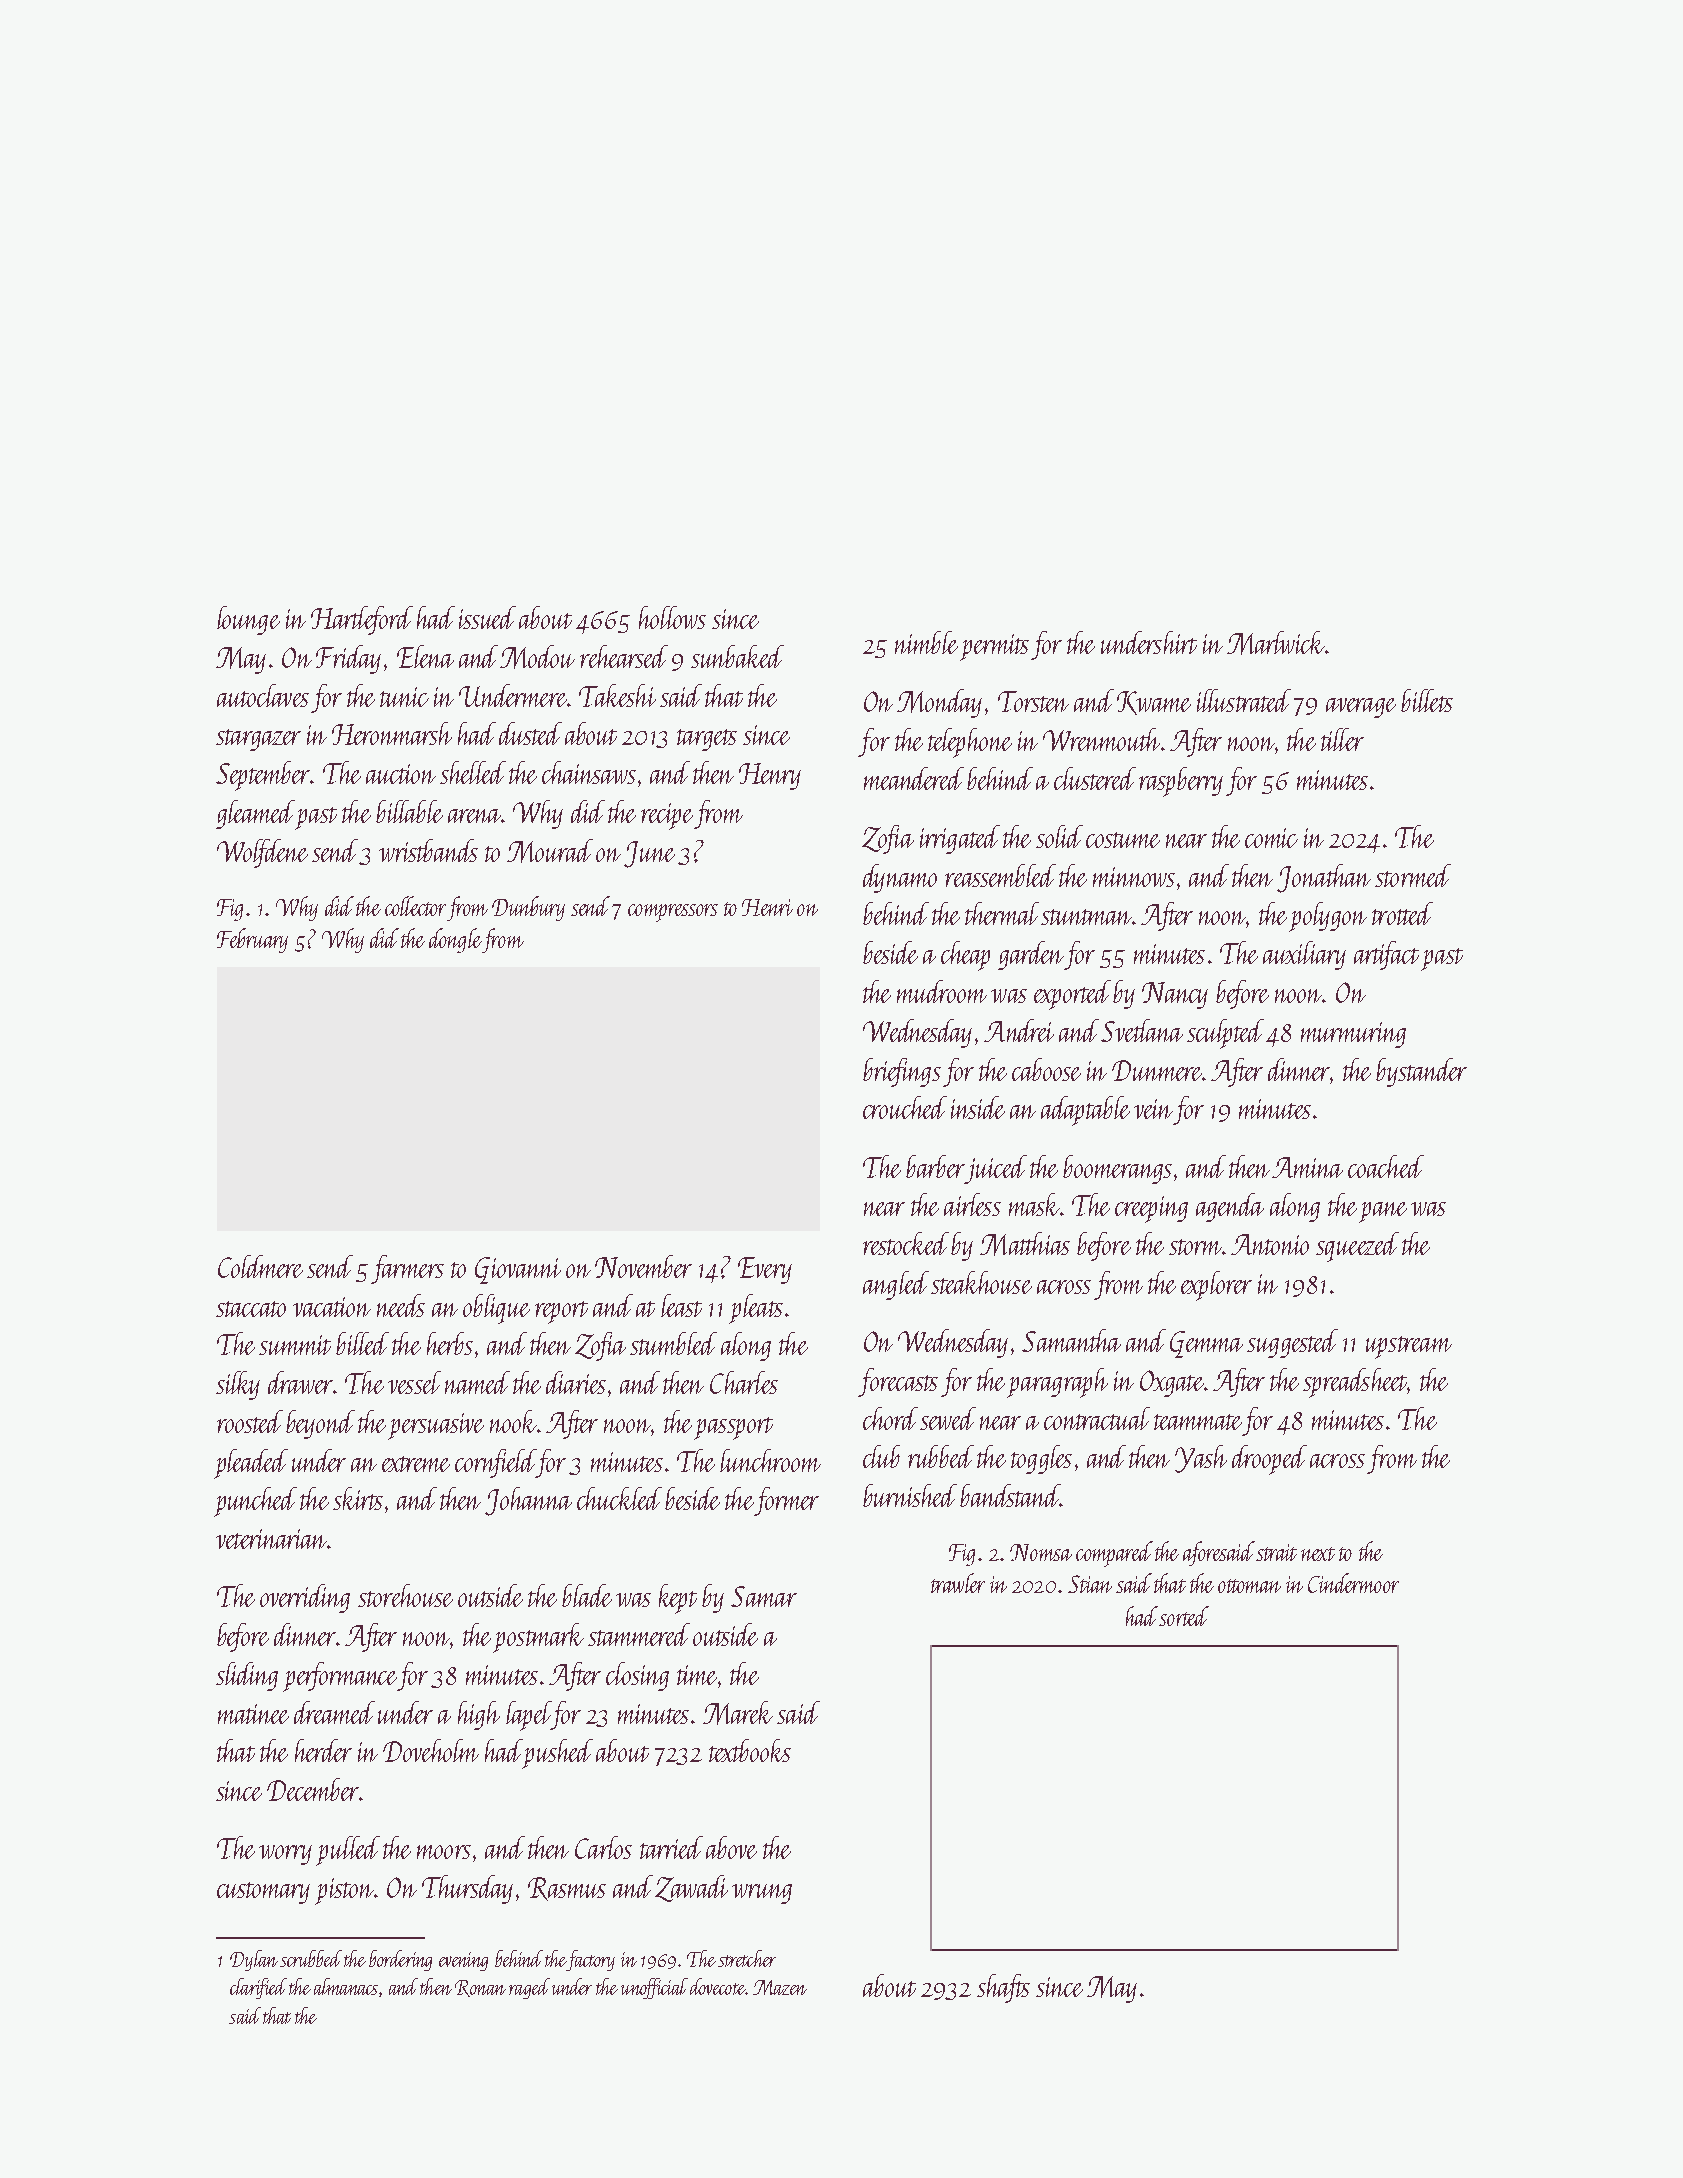 The image size is (1683, 2178). What do you see at coordinates (1175, 995) in the screenshot?
I see `Nancy` at bounding box center [1175, 995].
